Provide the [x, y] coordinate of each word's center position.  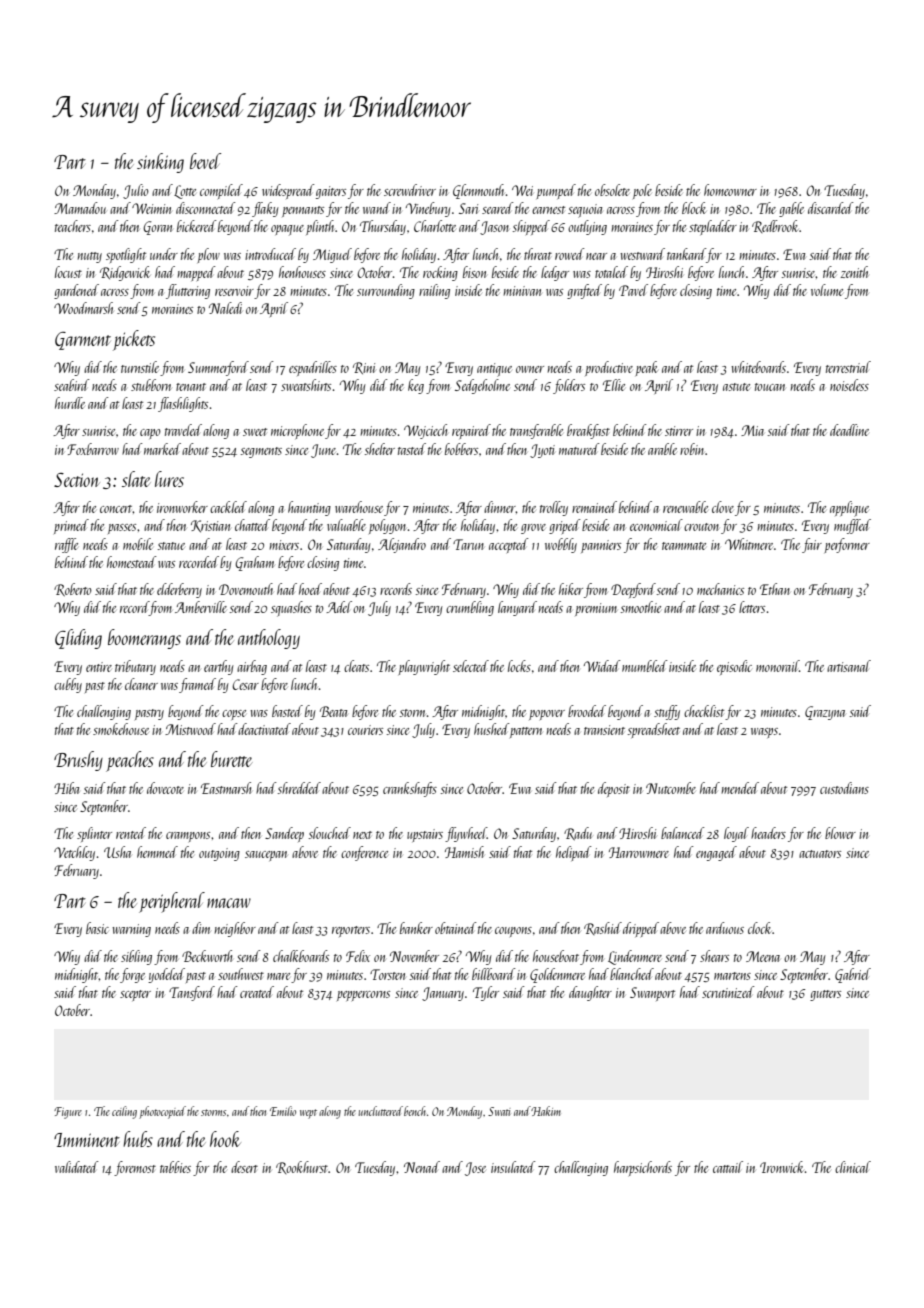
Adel [339, 607]
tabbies [175, 1167]
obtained [456, 928]
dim [201, 928]
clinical [853, 1167]
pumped [556, 191]
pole [642, 191]
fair [812, 545]
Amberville [201, 607]
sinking [160, 163]
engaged [716, 853]
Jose [475, 1169]
